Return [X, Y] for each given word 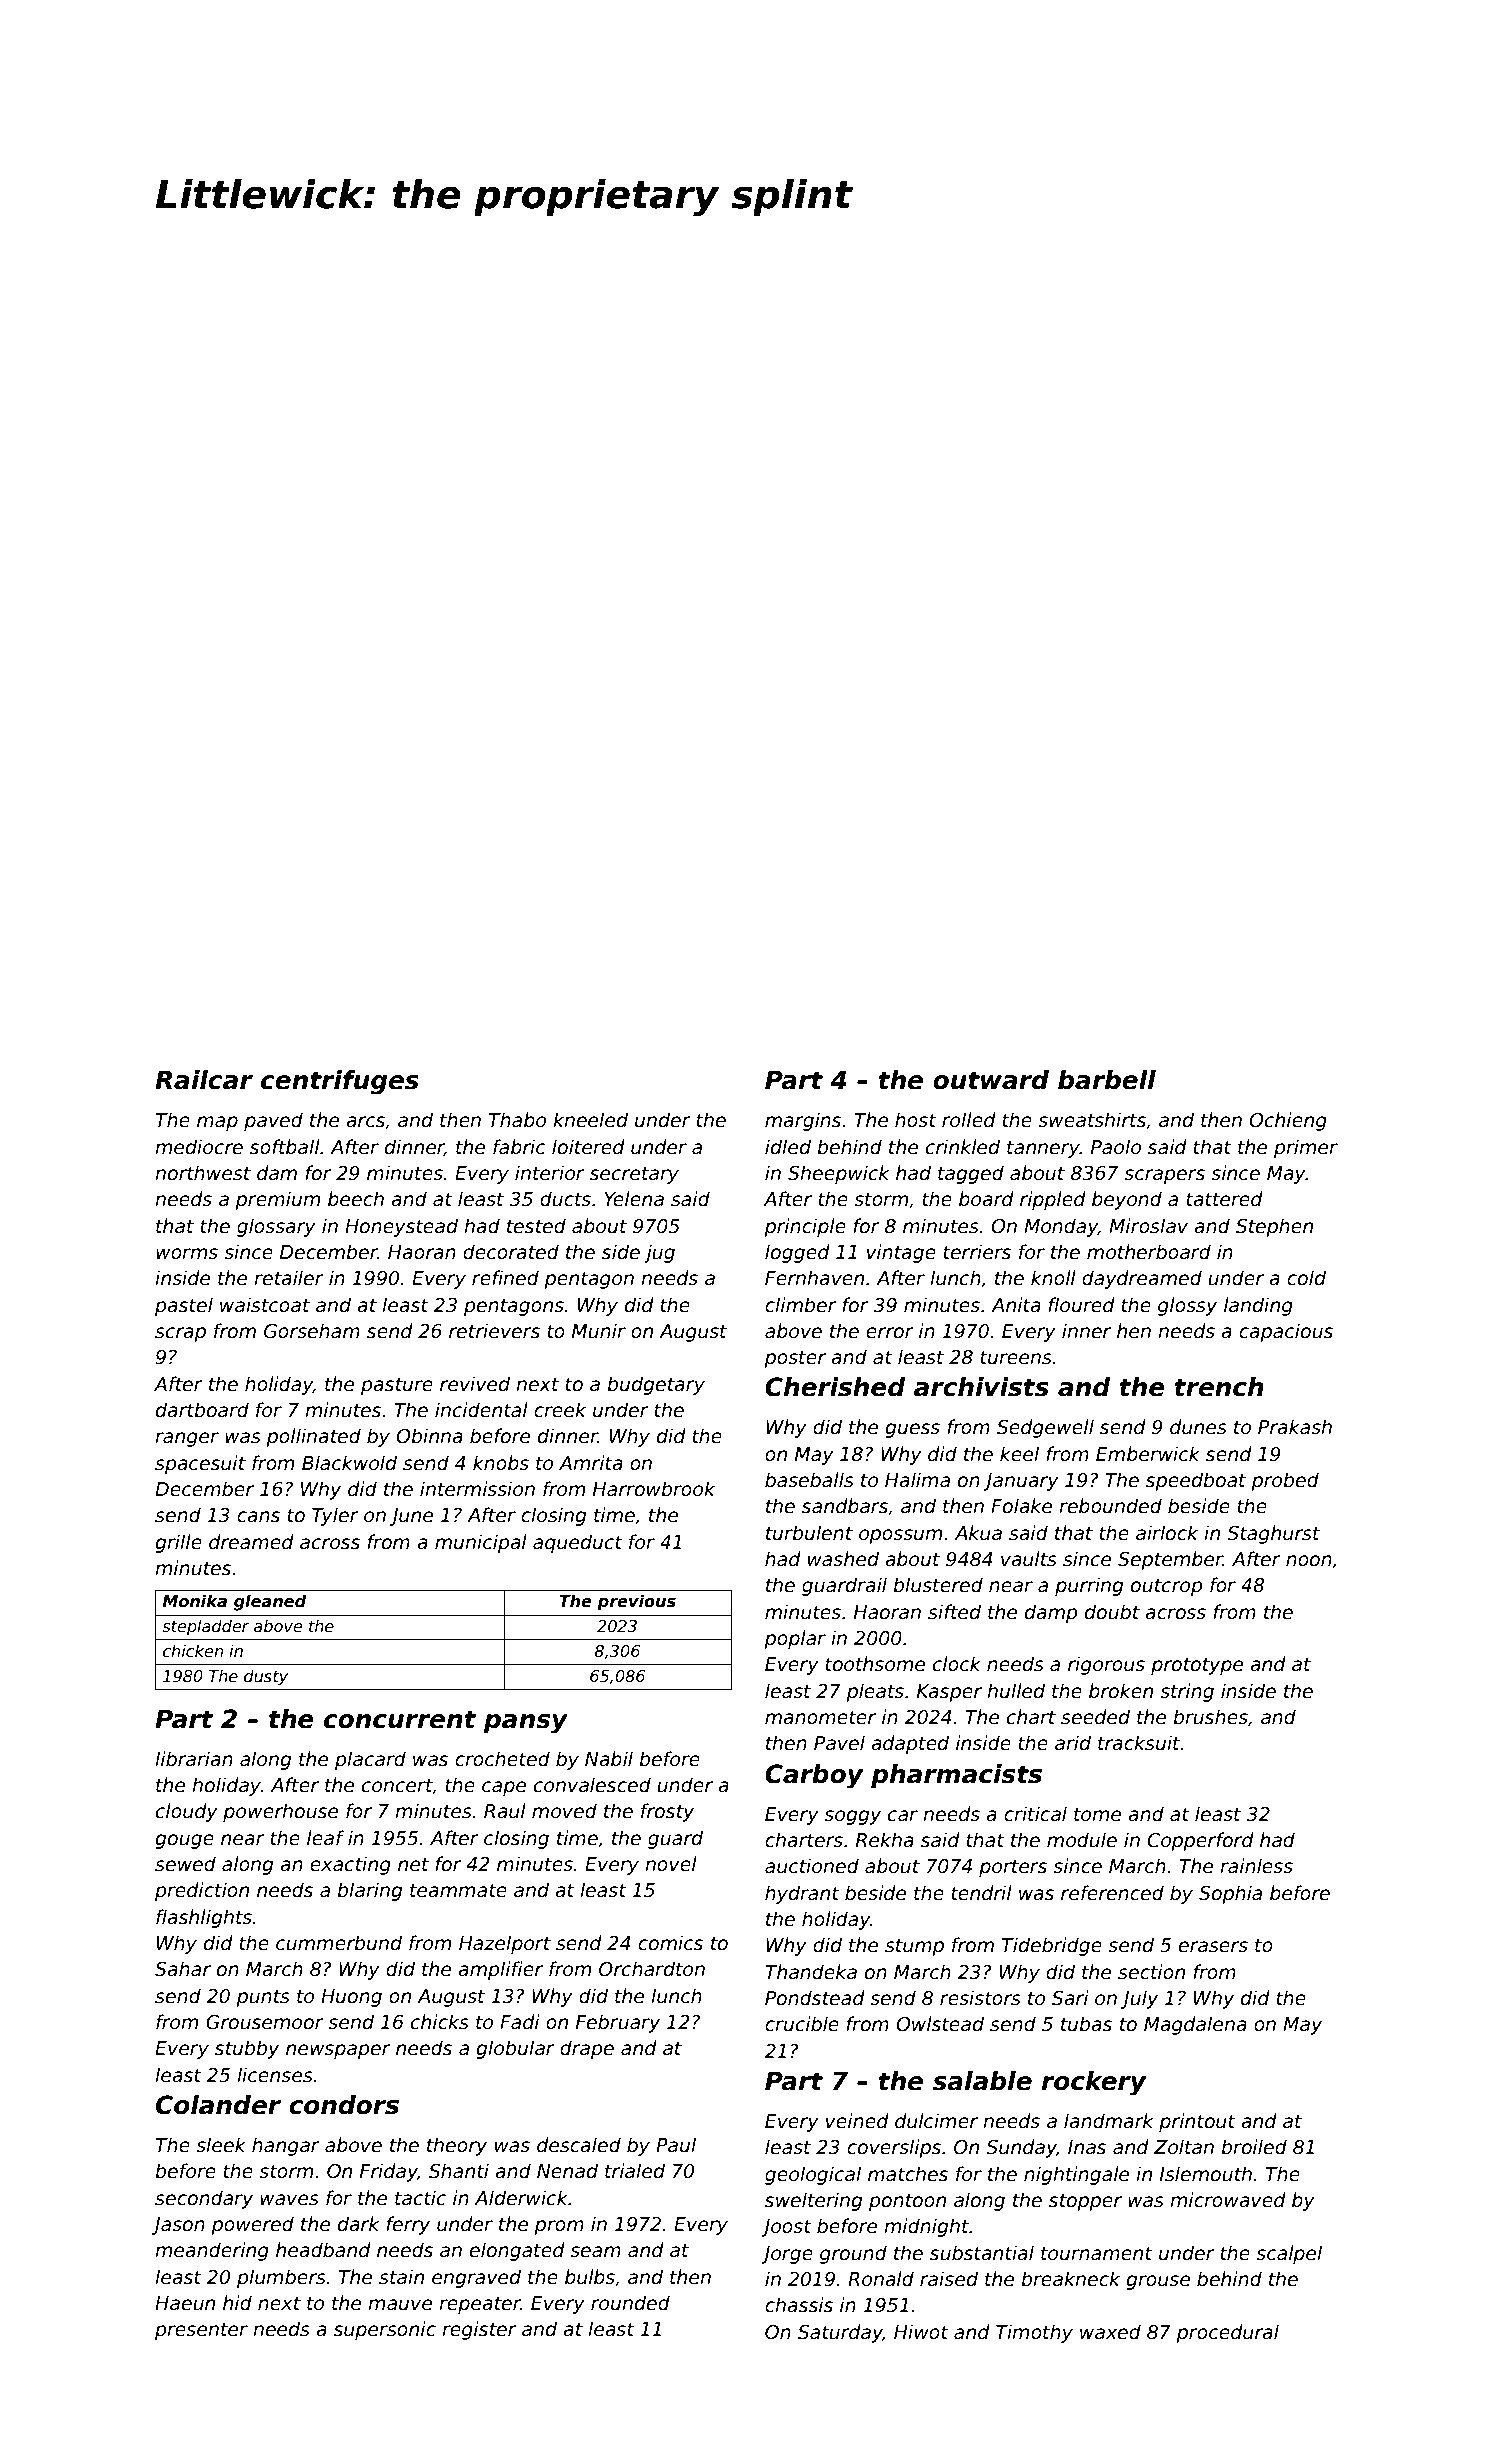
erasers [1213, 1947]
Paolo [1116, 1147]
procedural [1227, 2333]
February [618, 2023]
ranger [187, 1439]
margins [803, 1121]
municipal [481, 1543]
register [479, 2330]
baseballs [809, 1480]
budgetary [656, 1385]
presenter [201, 2331]
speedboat [1196, 1481]
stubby [247, 2049]
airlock [1167, 1533]
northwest [203, 1173]
